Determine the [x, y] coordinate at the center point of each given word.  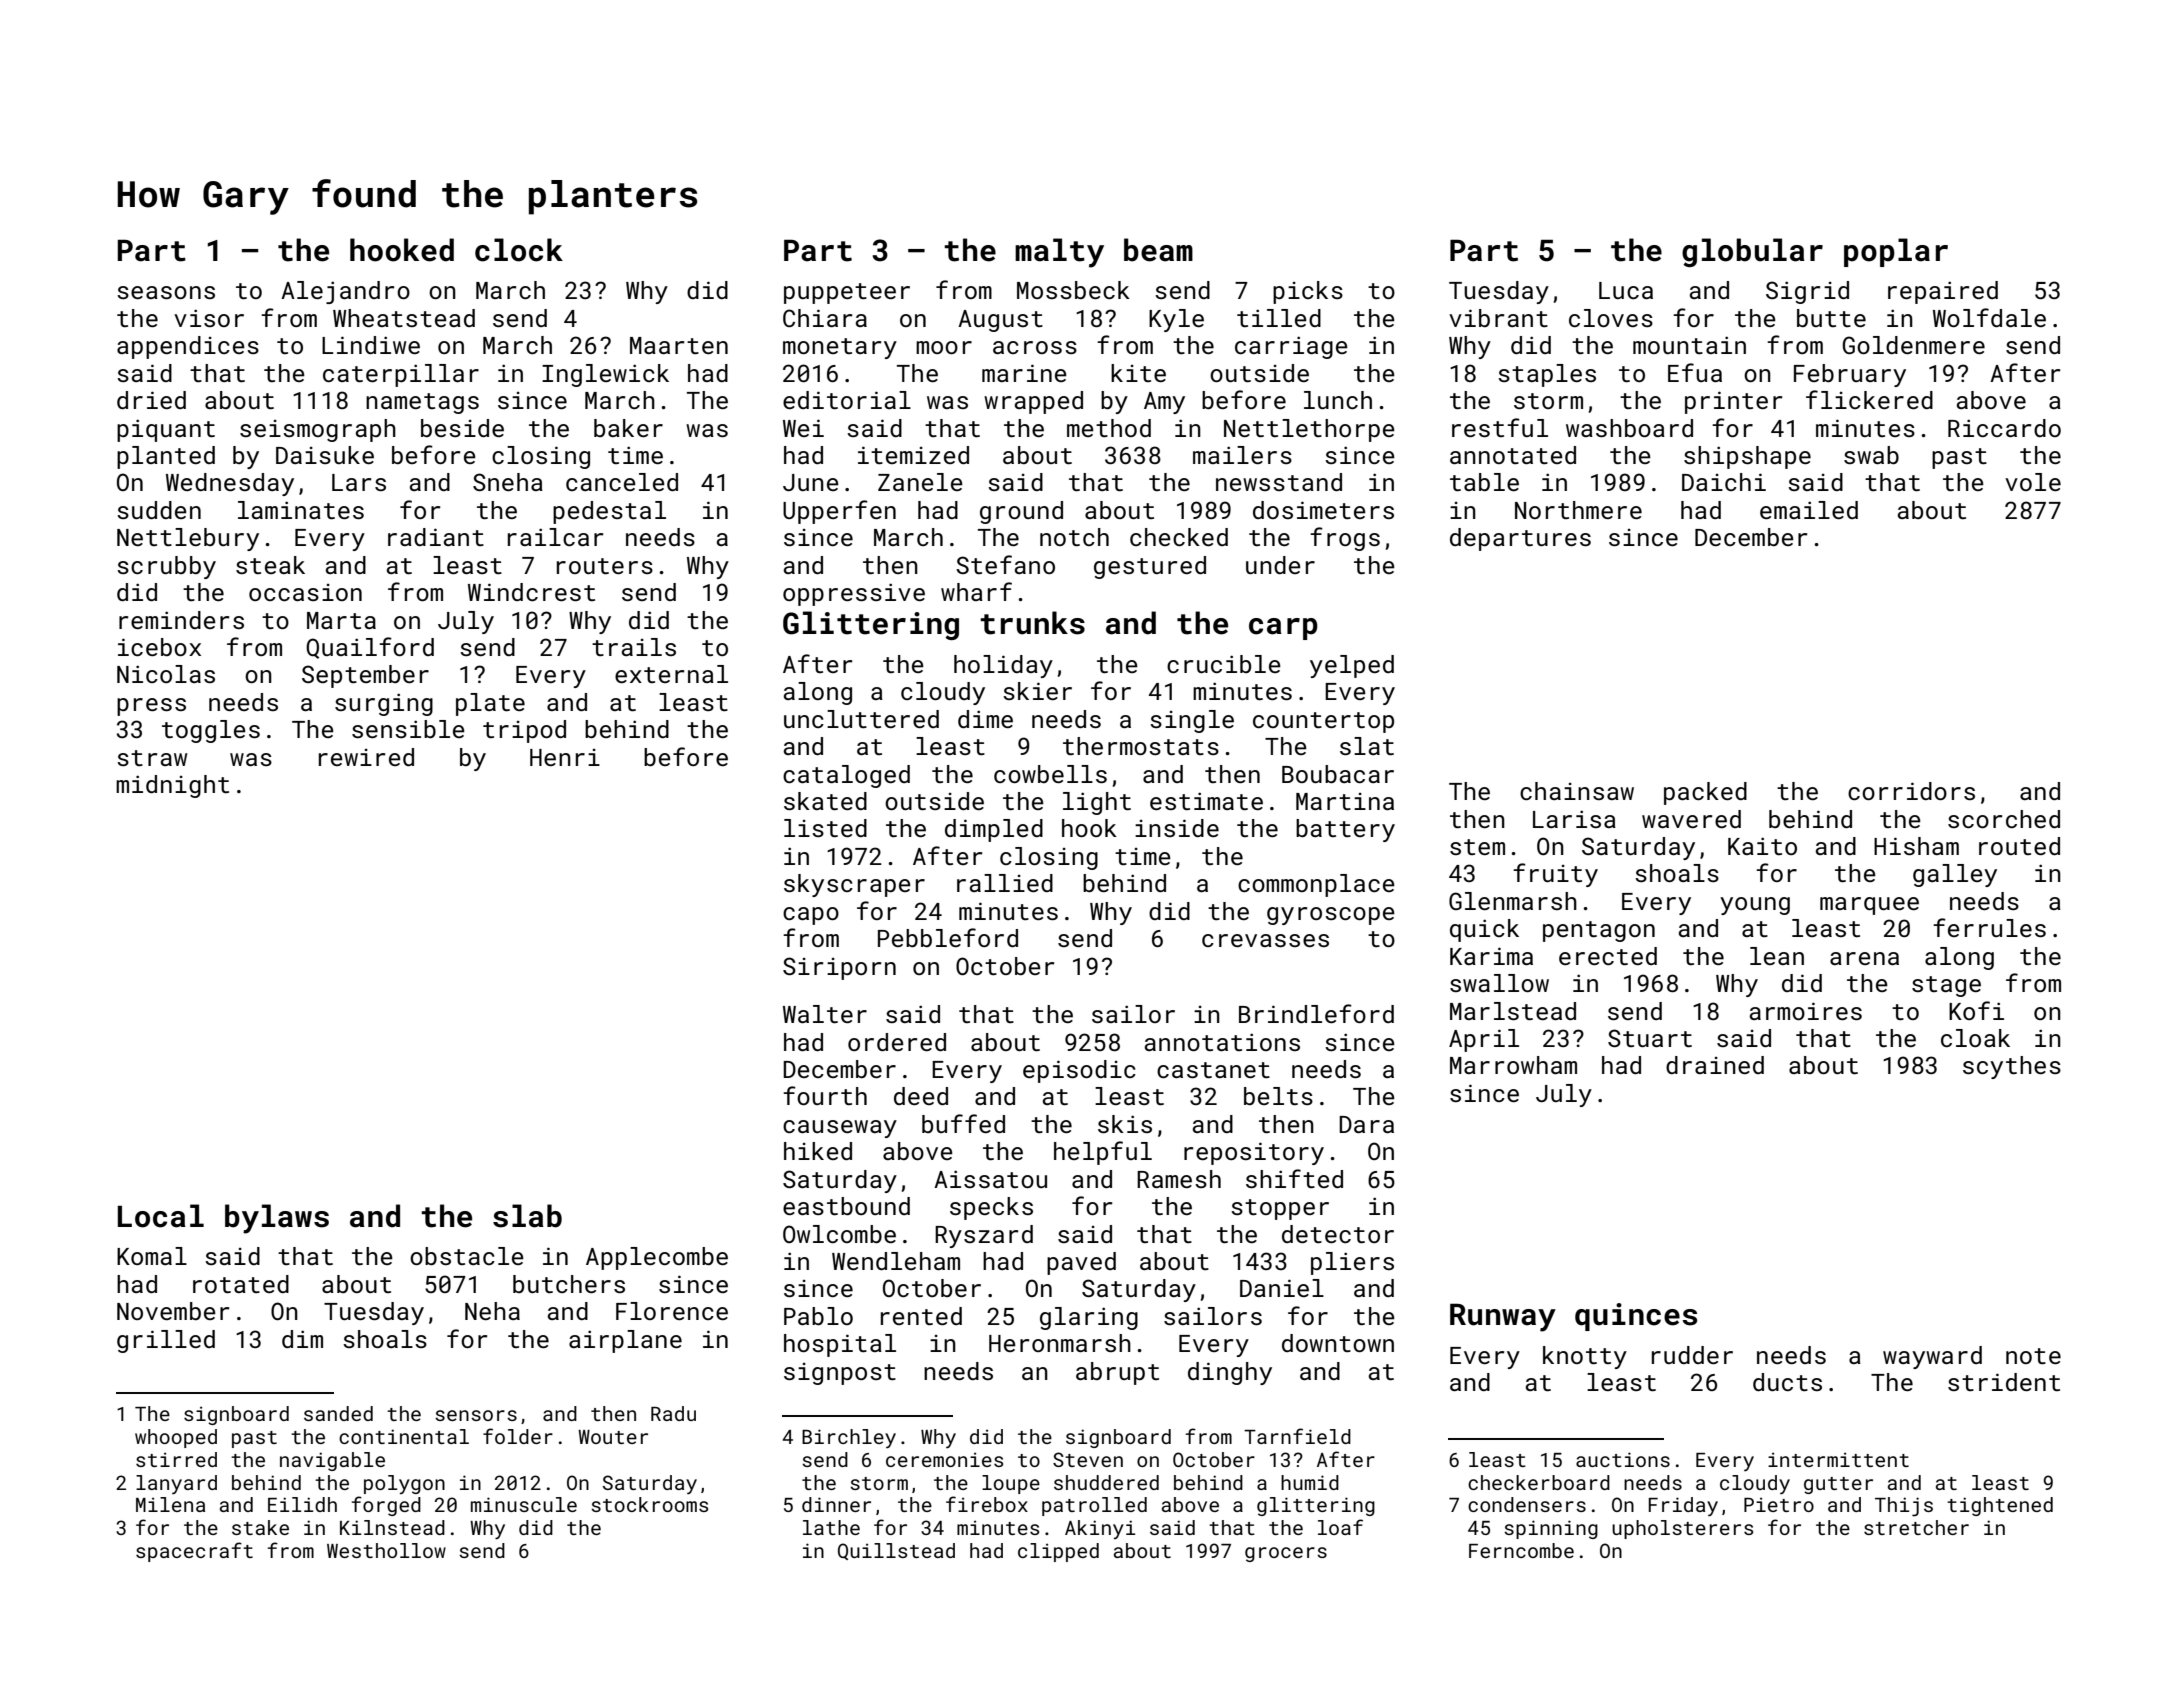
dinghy [1230, 1373]
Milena [170, 1504]
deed [921, 1096]
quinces [1636, 1317]
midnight [172, 786]
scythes [2012, 1067]
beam [1158, 250]
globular [1752, 252]
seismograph [318, 430]
